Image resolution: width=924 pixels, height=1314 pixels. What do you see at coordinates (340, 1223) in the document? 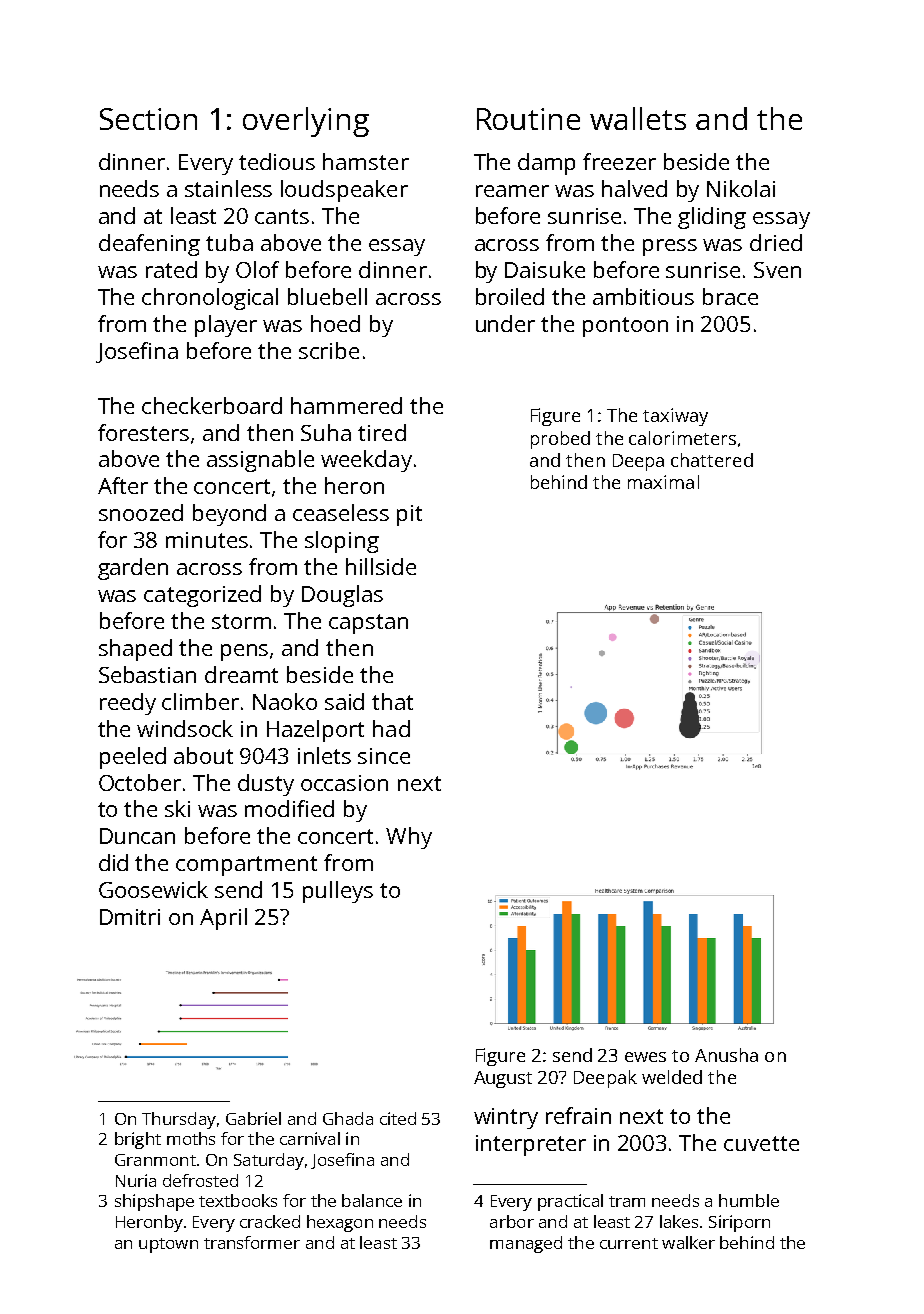
I see `hexagon` at bounding box center [340, 1223].
